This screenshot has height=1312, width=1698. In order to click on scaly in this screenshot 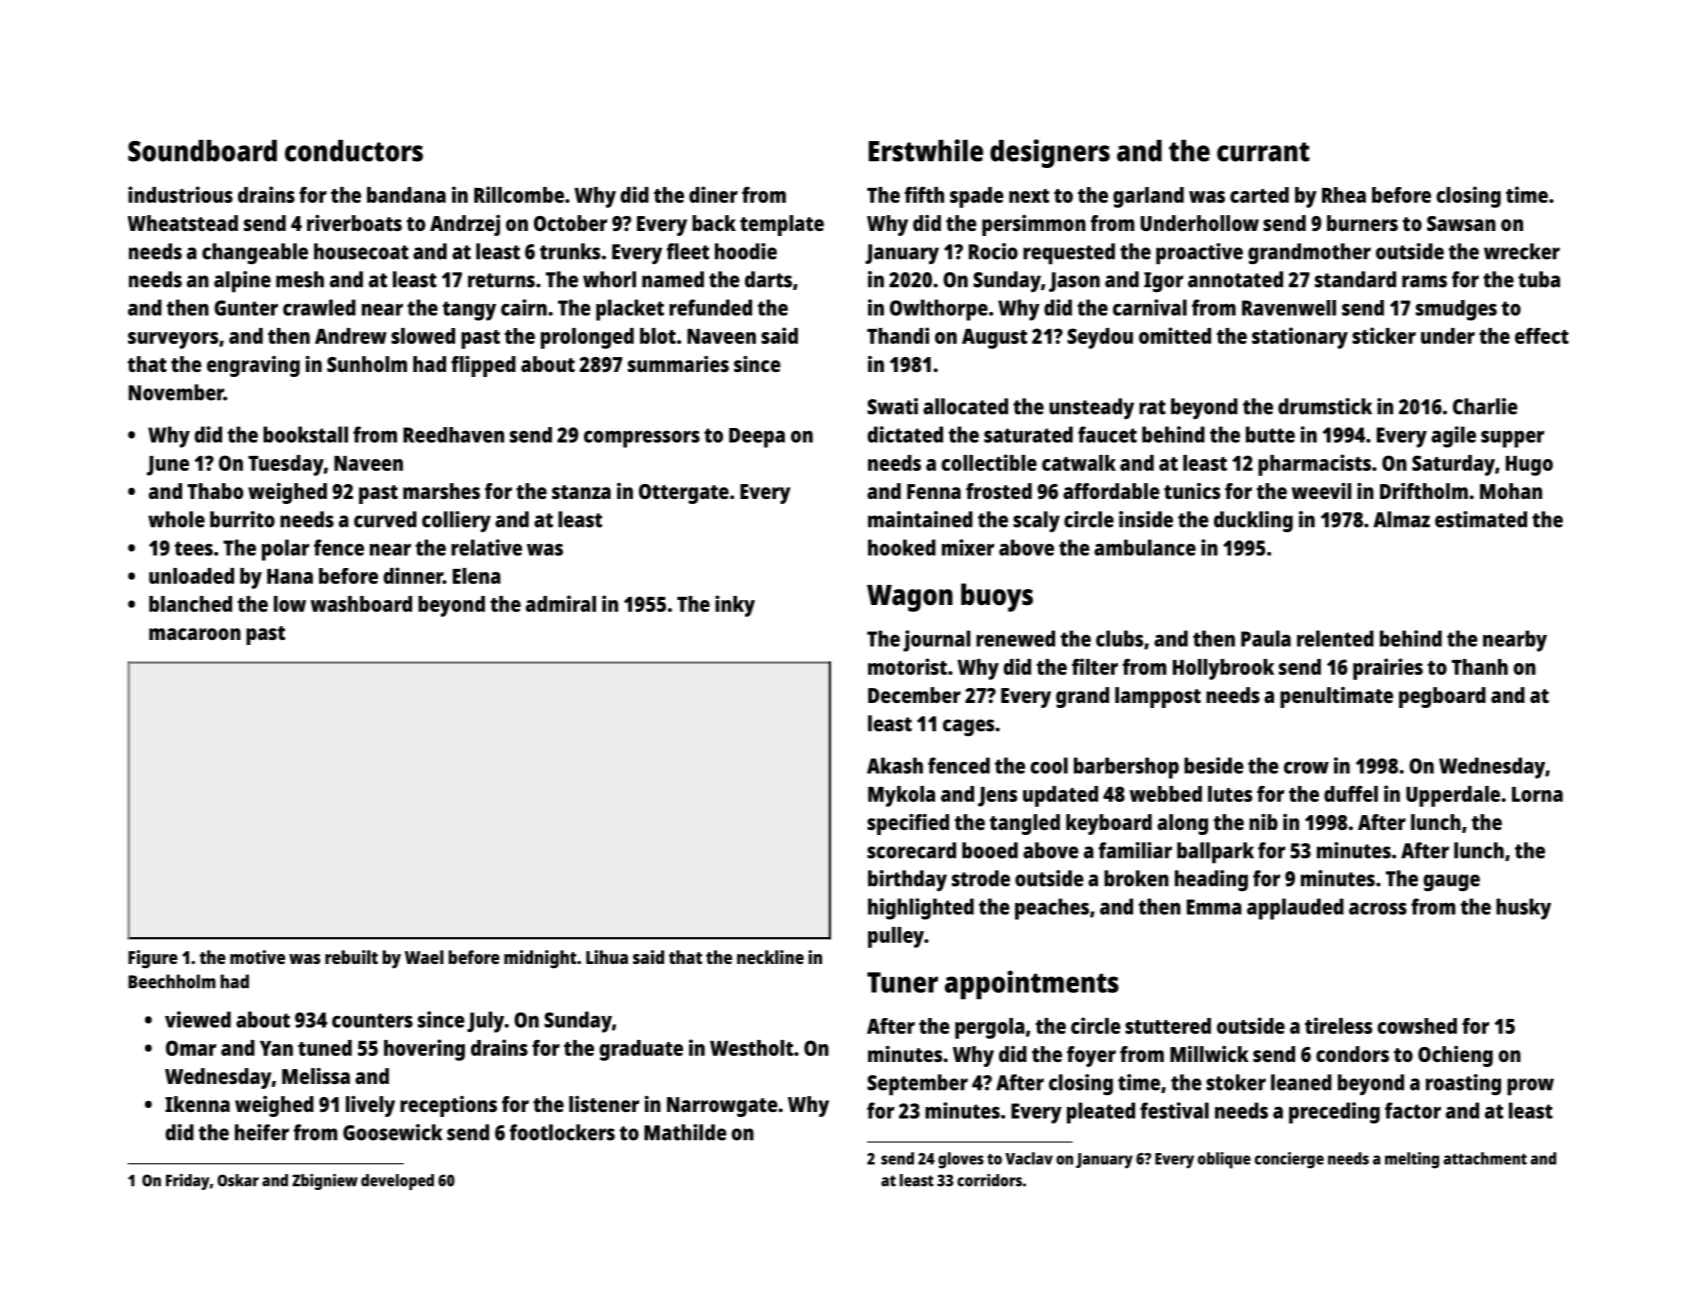, I will do `click(1036, 521)`.
